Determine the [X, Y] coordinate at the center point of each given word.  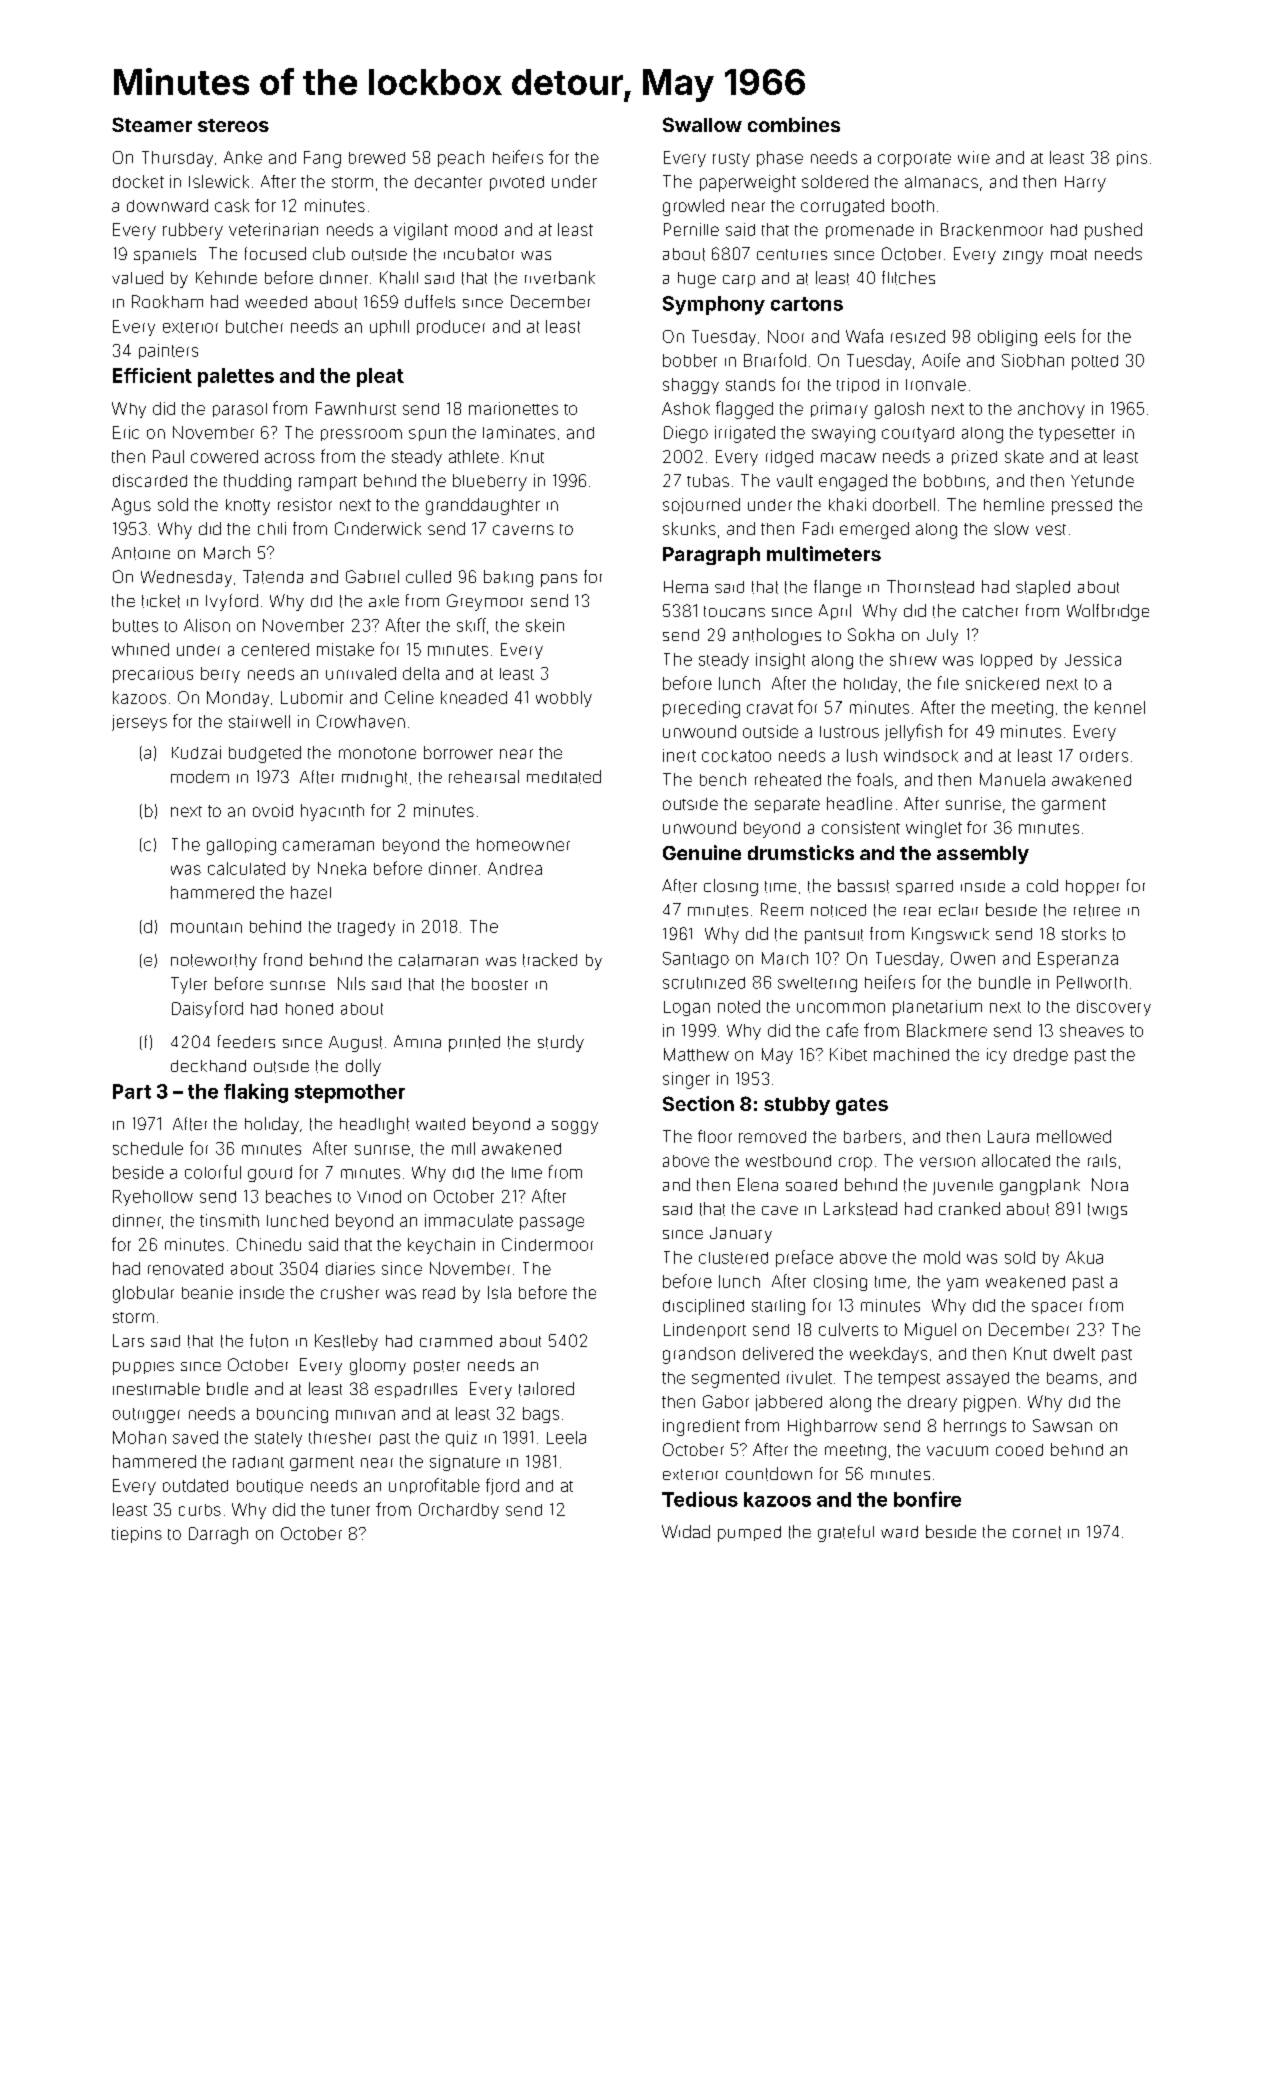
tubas [708, 480]
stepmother [350, 1093]
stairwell [259, 721]
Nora [1110, 1184]
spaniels [165, 256]
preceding [701, 709]
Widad [686, 1531]
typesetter [1077, 434]
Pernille [691, 229]
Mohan [139, 1437]
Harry [1085, 184]
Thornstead [930, 587]
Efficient [152, 375]
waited [440, 1124]
